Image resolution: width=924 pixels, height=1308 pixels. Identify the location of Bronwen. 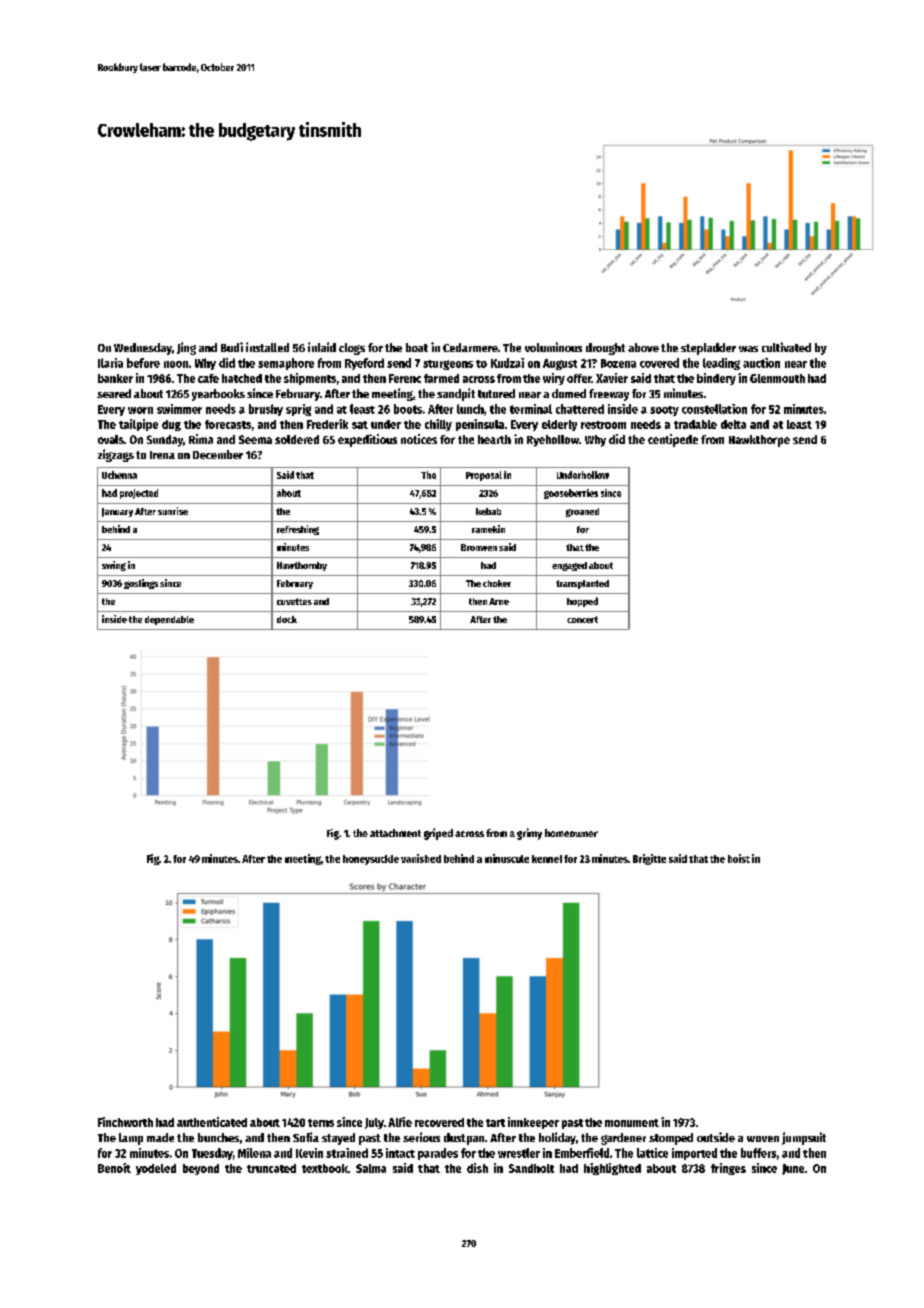
(479, 547).
